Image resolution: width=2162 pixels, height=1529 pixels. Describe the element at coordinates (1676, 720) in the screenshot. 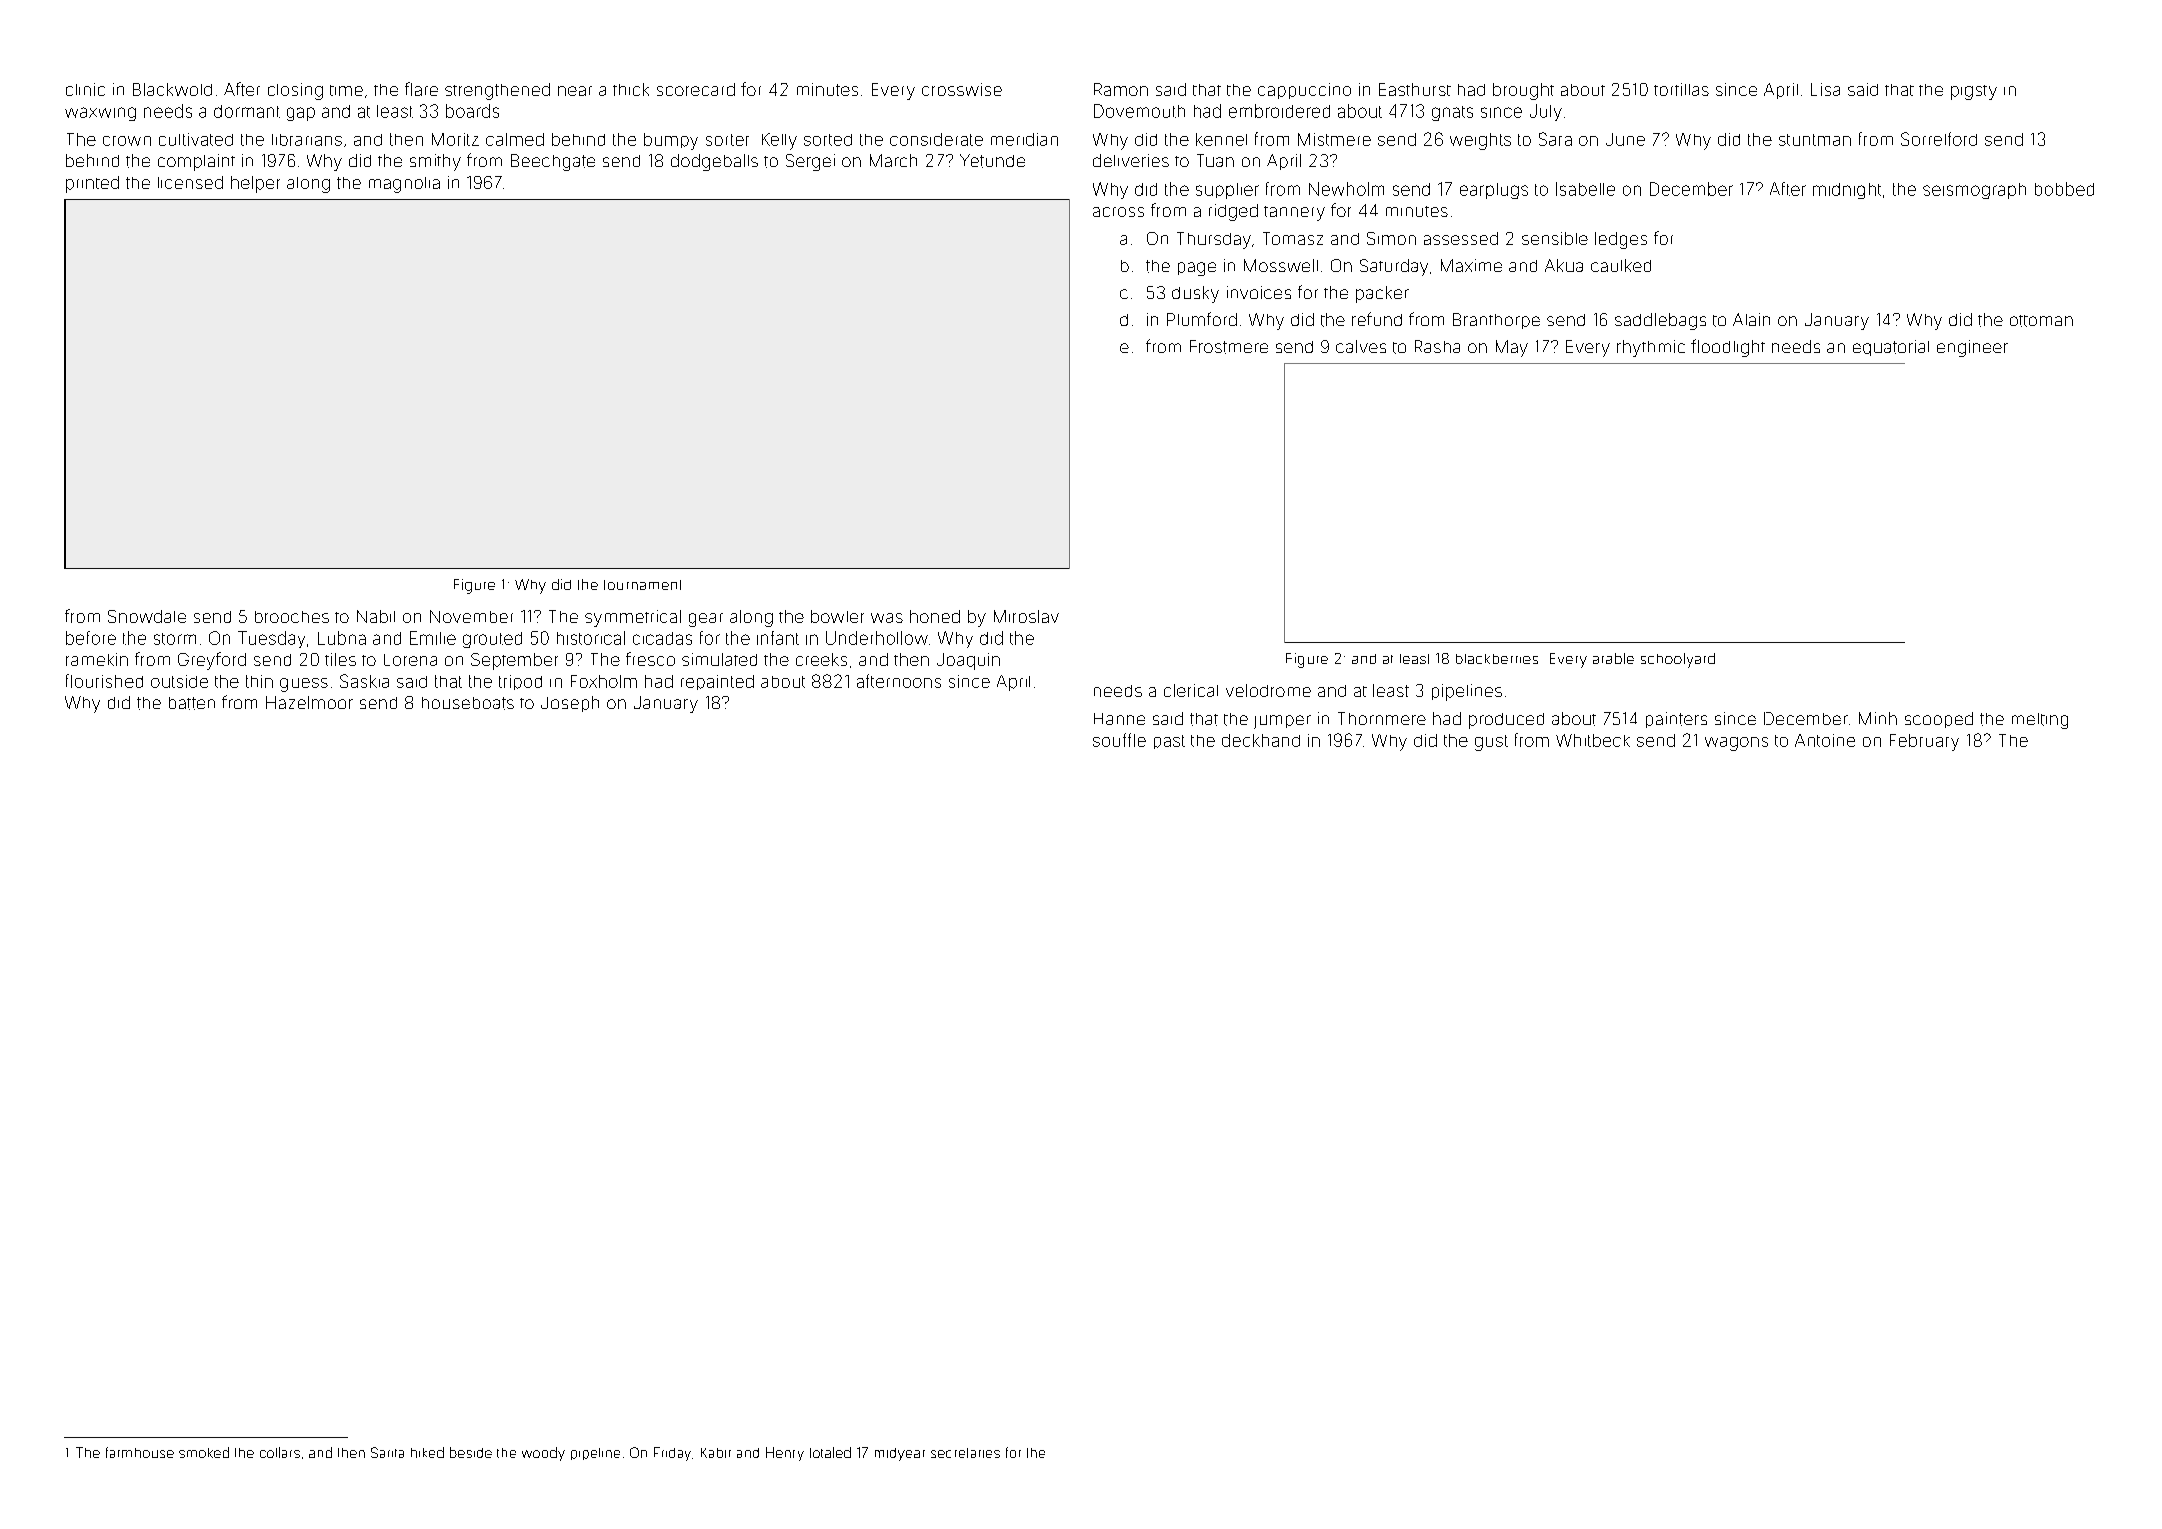

I see `painters` at that location.
